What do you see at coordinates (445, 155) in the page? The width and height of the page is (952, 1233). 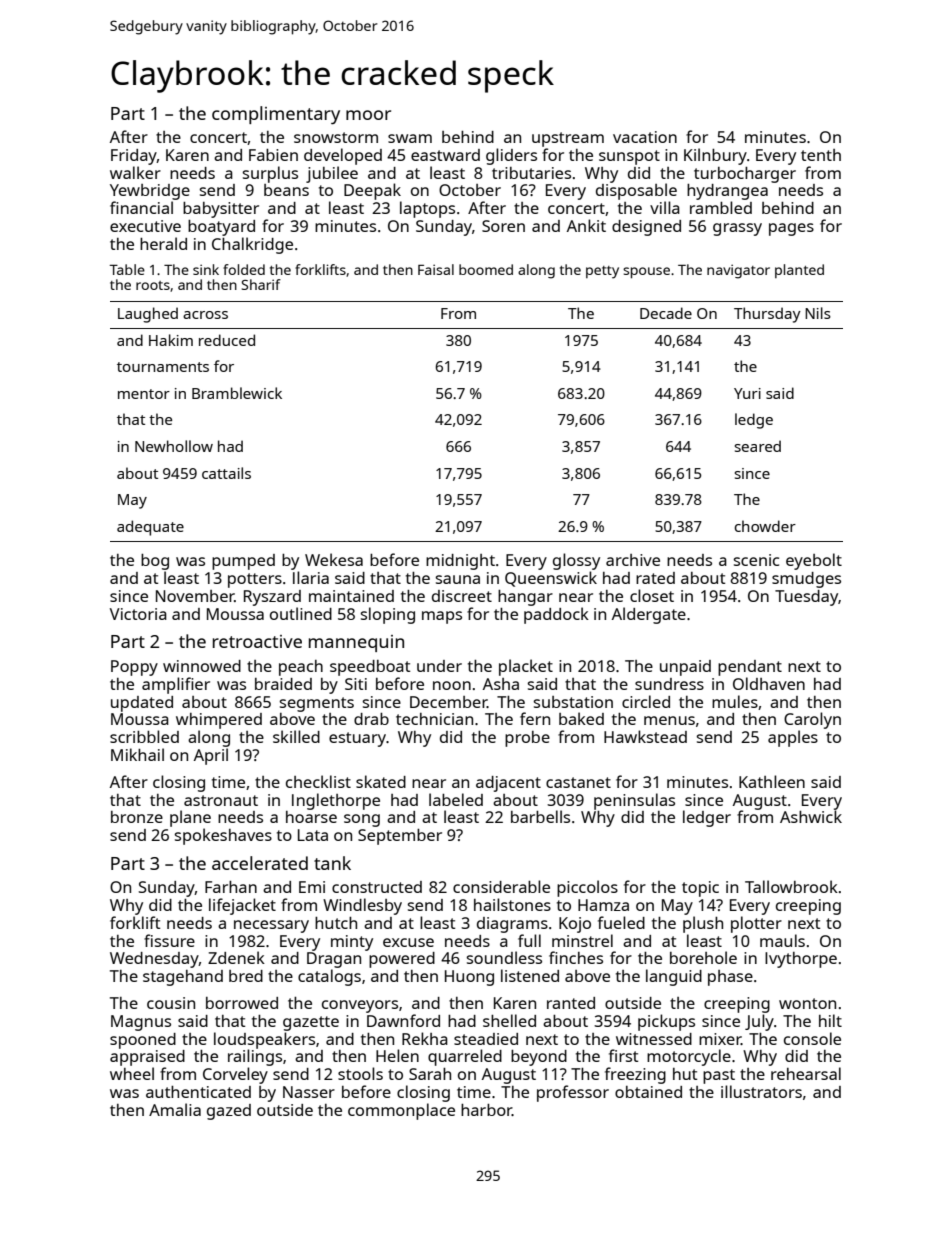 I see `eastward` at bounding box center [445, 155].
